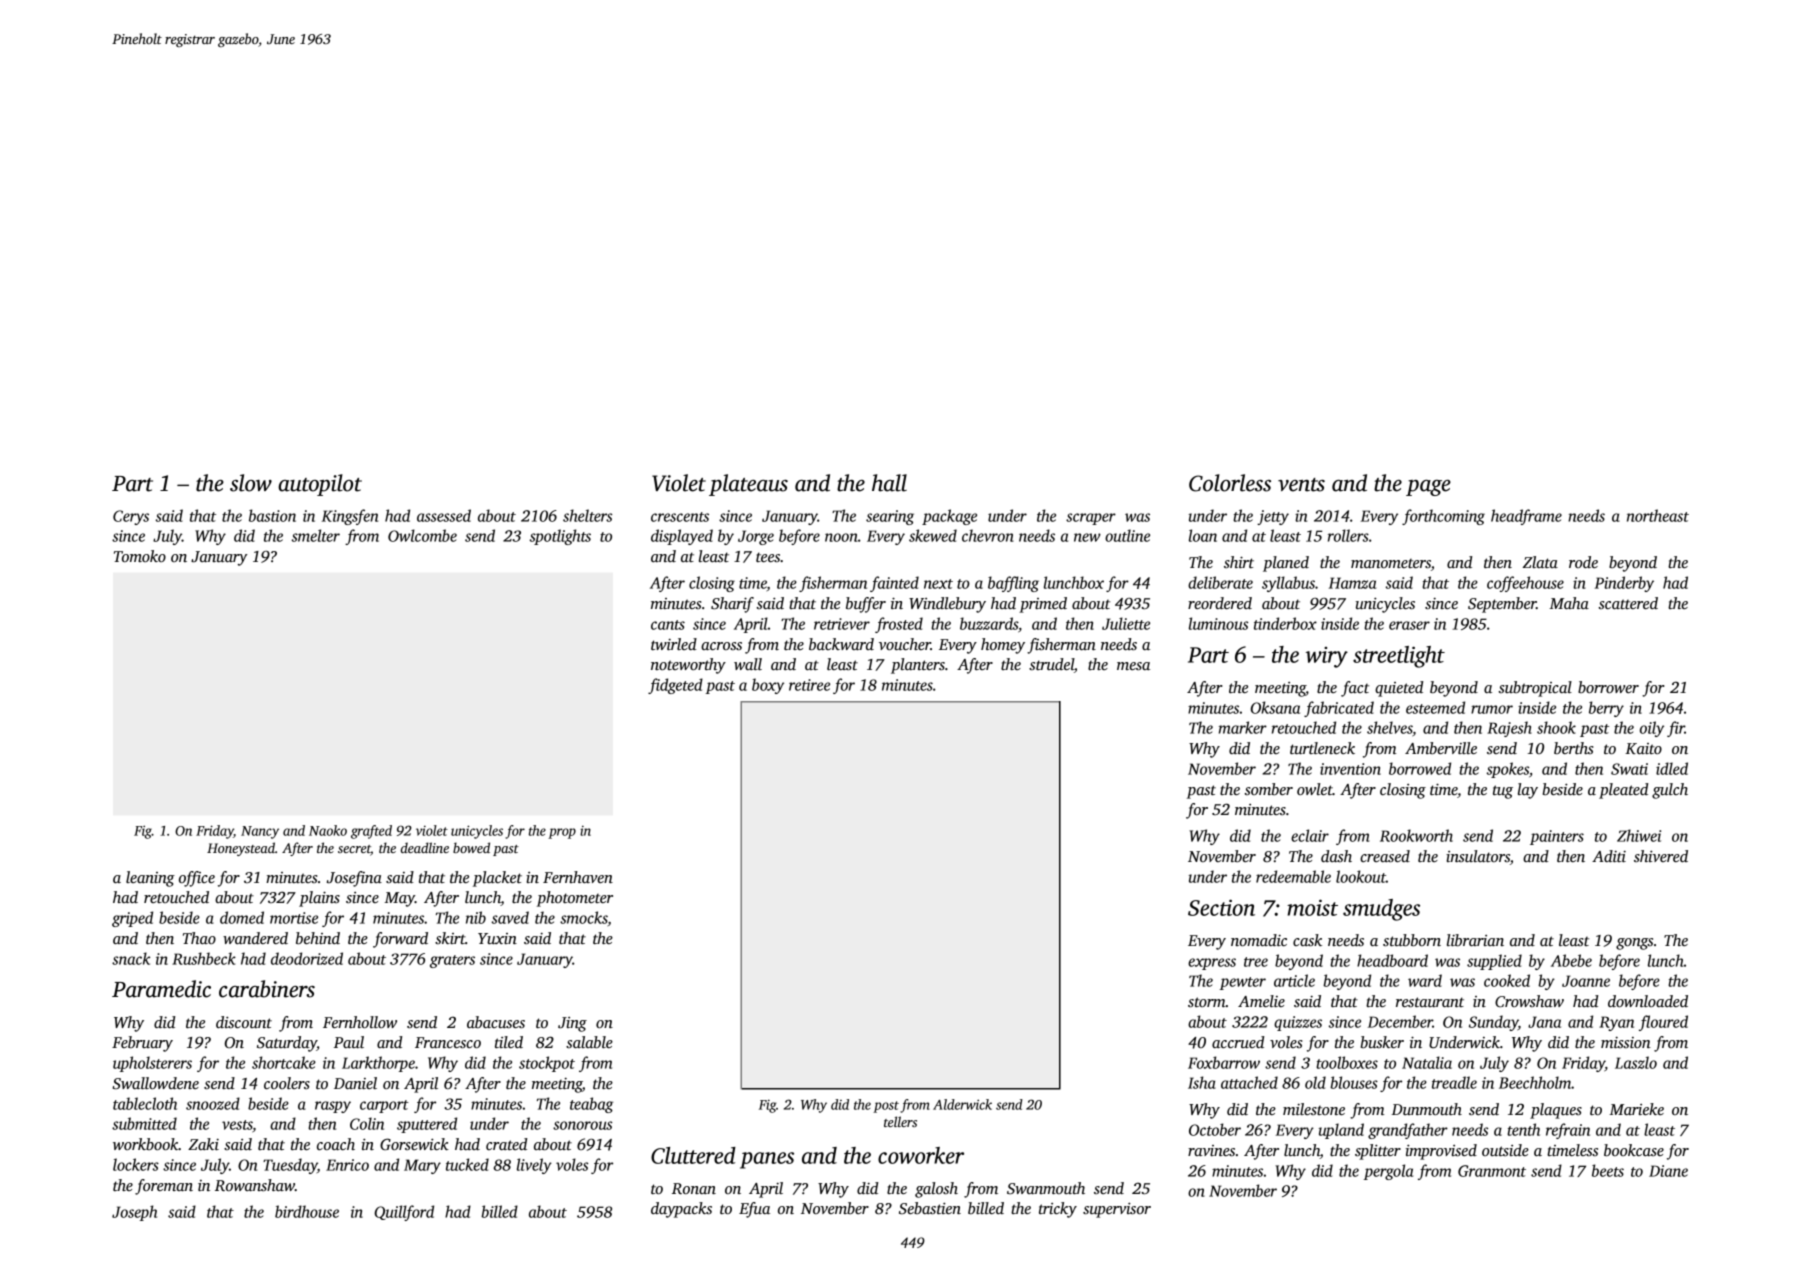  Describe the element at coordinates (1608, 687) in the screenshot. I see `borrower` at that location.
